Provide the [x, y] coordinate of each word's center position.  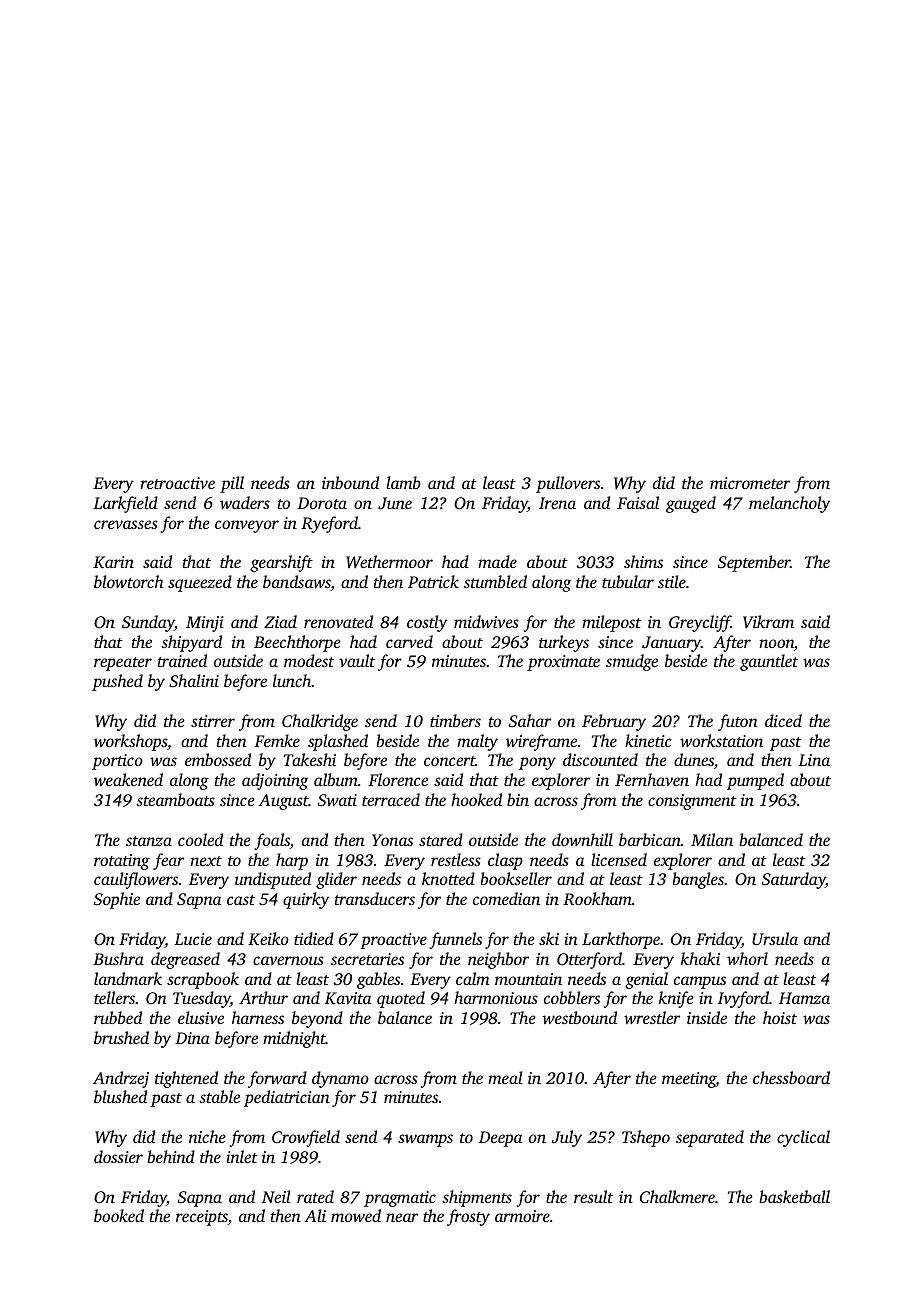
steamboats [175, 799]
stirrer [213, 721]
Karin [113, 562]
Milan [712, 839]
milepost [611, 623]
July [567, 1138]
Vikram [768, 622]
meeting [689, 1080]
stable [219, 1096]
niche [207, 1136]
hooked [476, 799]
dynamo [340, 1079]
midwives [486, 621]
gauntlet [769, 662]
